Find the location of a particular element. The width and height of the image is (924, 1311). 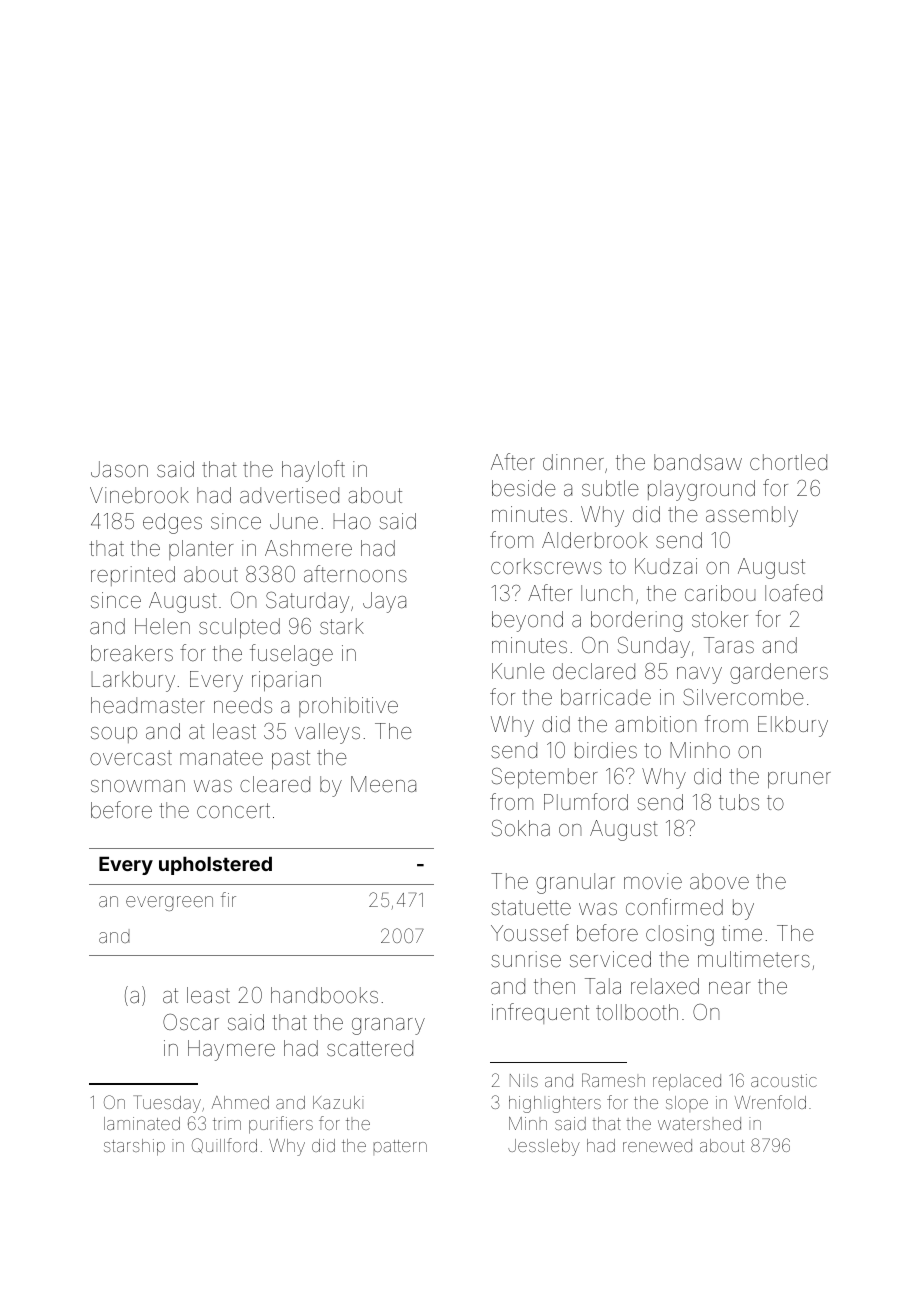

beside is located at coordinates (524, 488).
